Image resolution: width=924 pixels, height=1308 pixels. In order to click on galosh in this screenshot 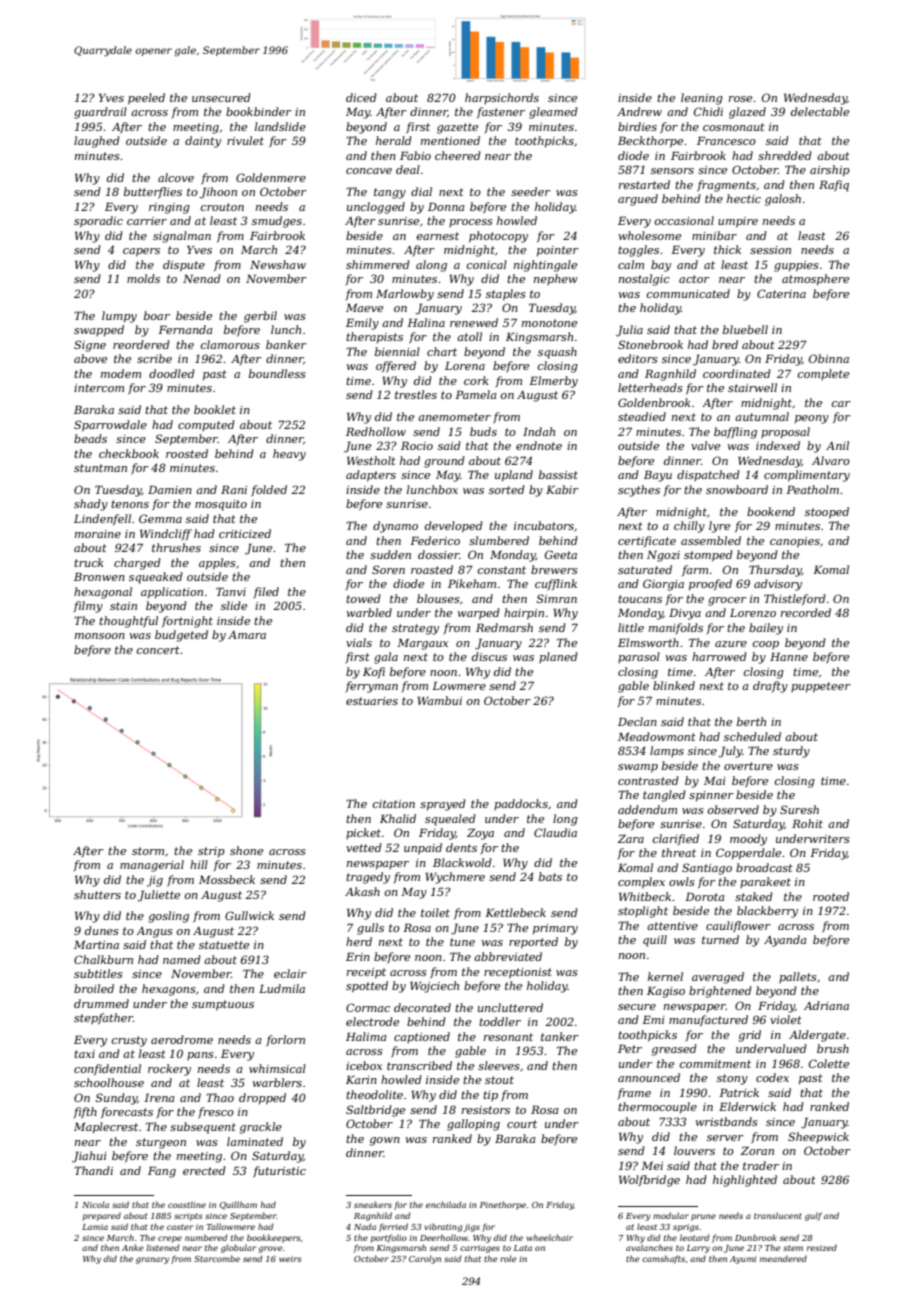, I will do `click(783, 200)`.
